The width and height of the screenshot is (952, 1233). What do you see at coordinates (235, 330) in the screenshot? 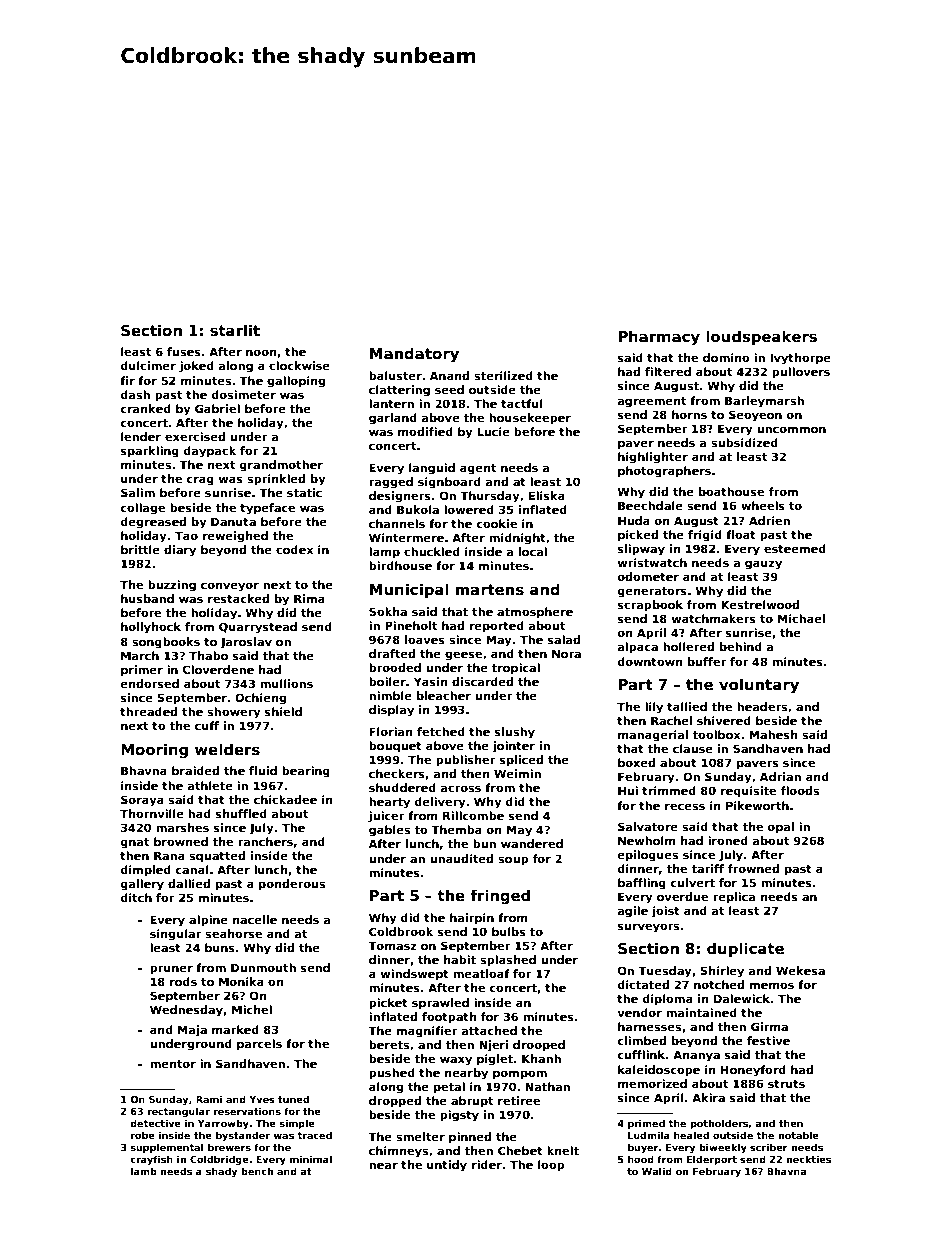
I see `starlit` at bounding box center [235, 330].
